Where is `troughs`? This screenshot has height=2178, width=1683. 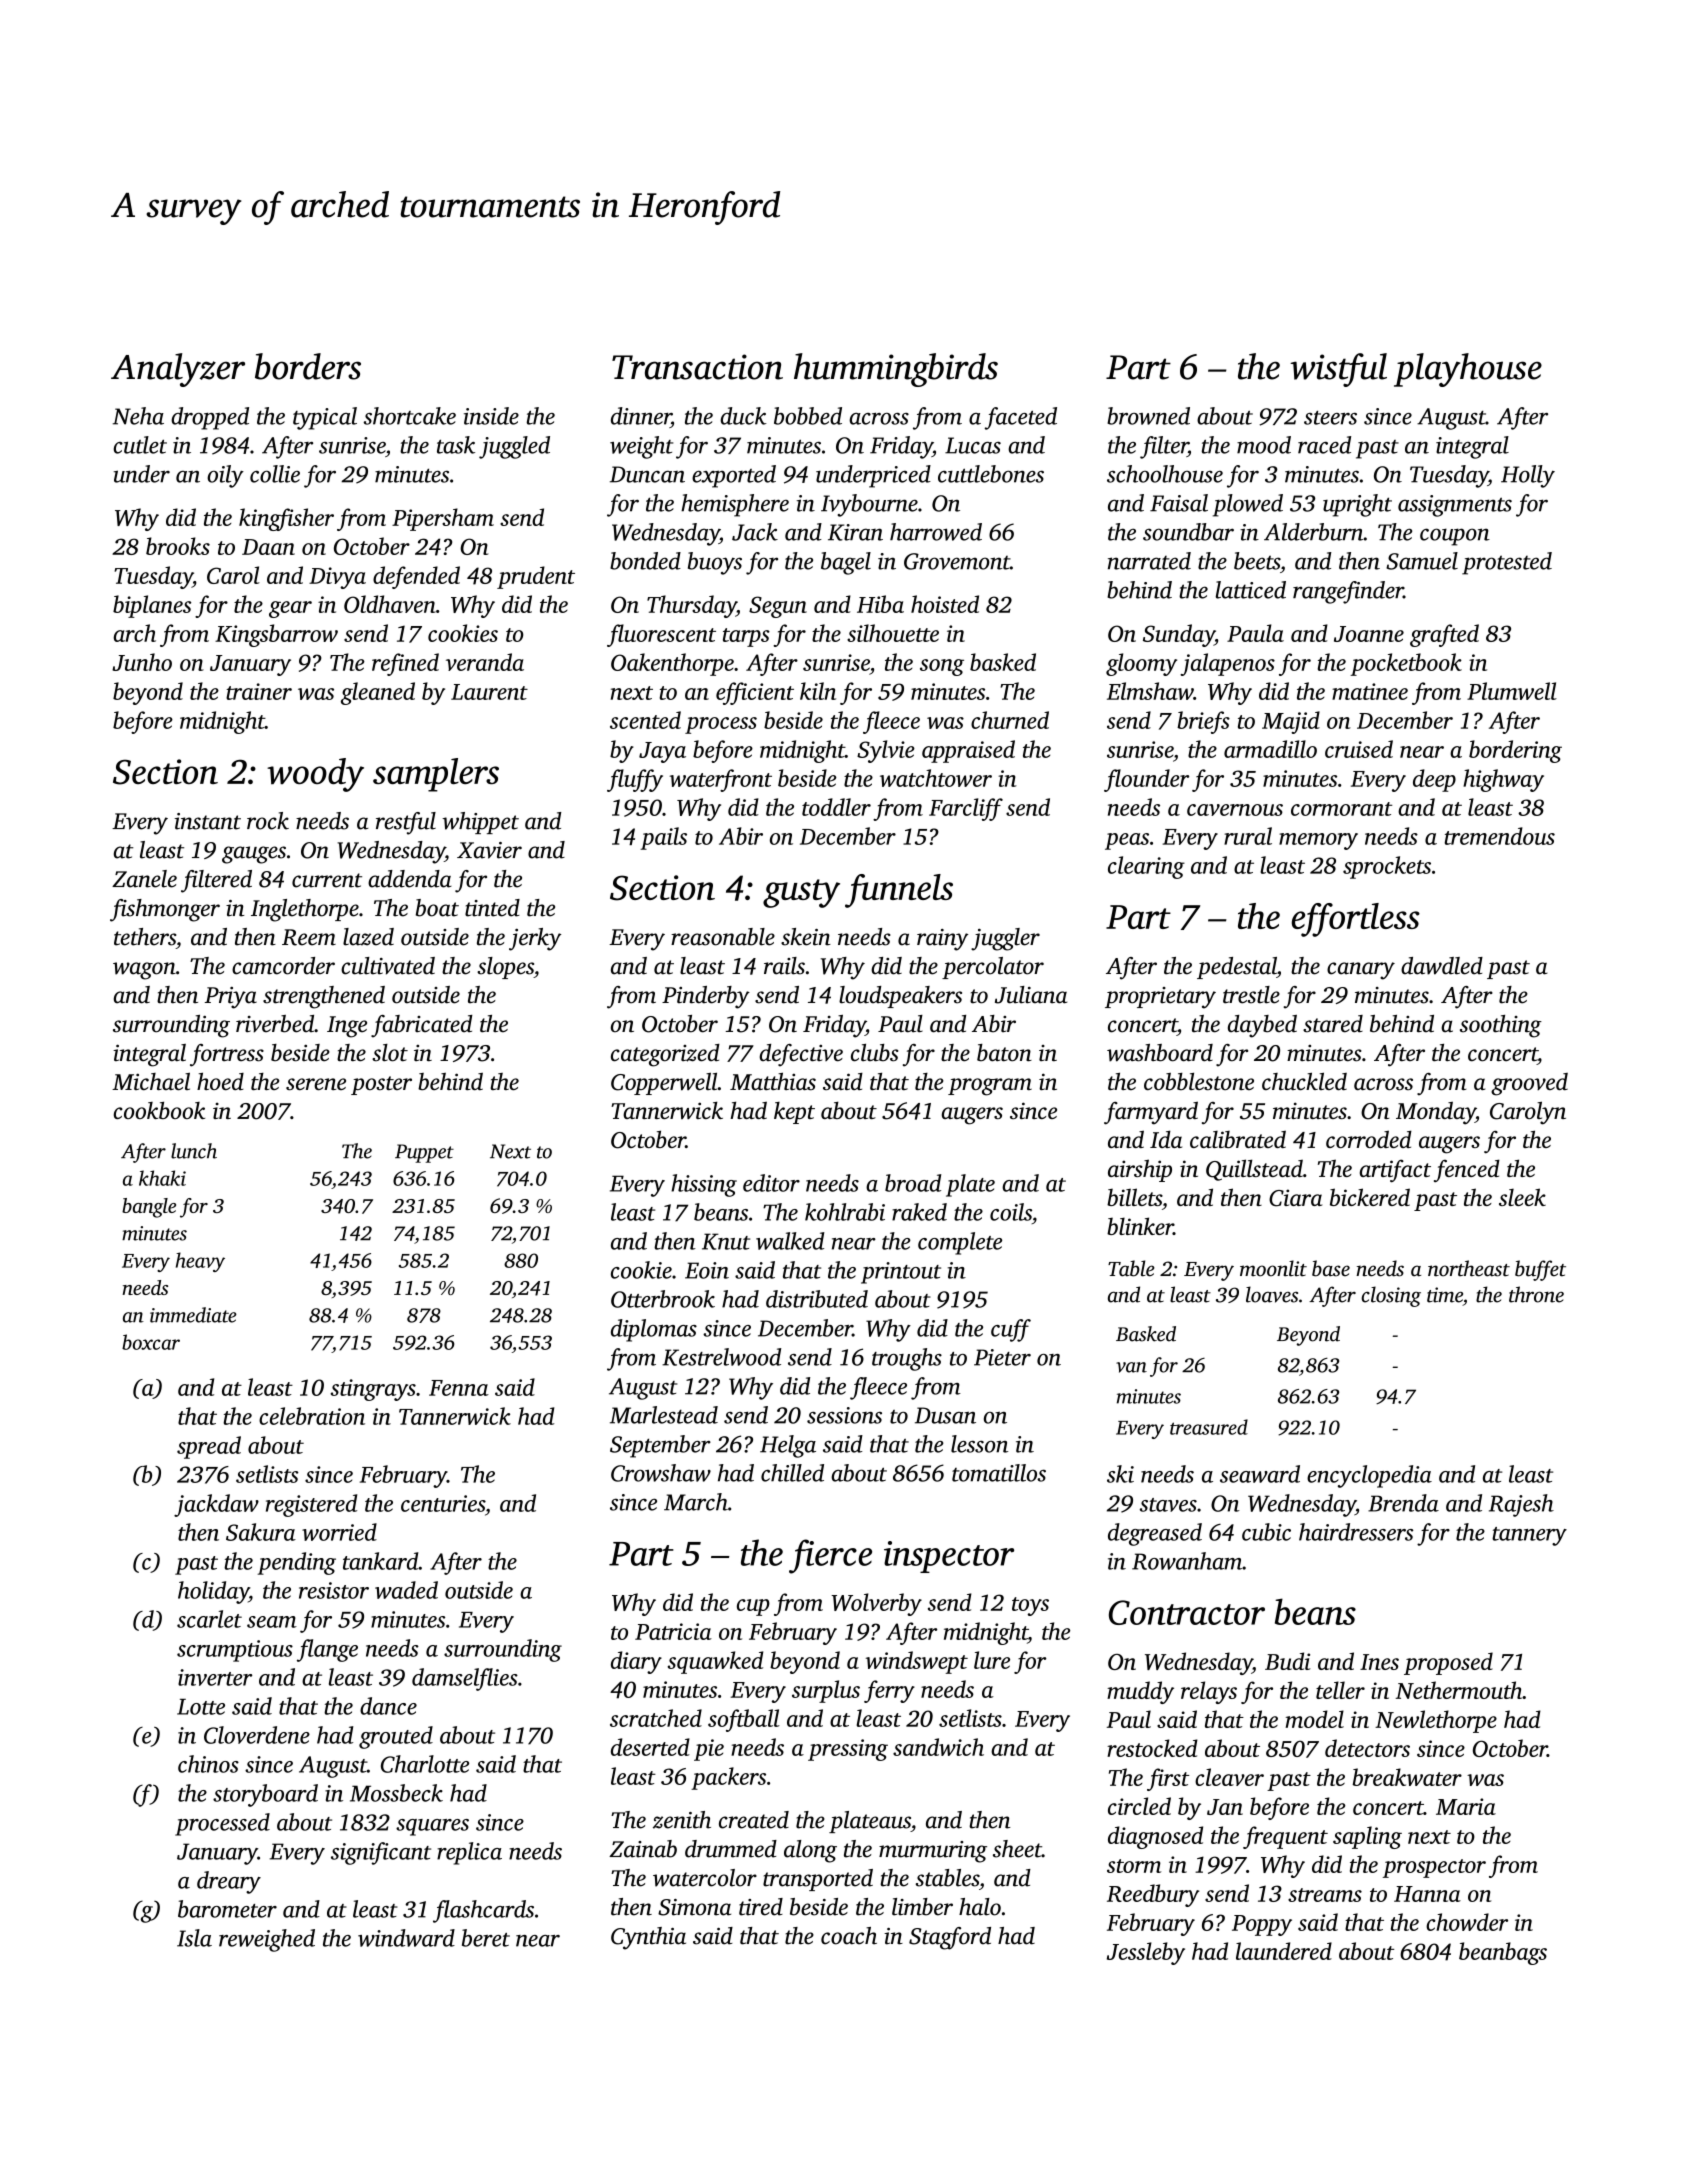 troughs is located at coordinates (907, 1359).
